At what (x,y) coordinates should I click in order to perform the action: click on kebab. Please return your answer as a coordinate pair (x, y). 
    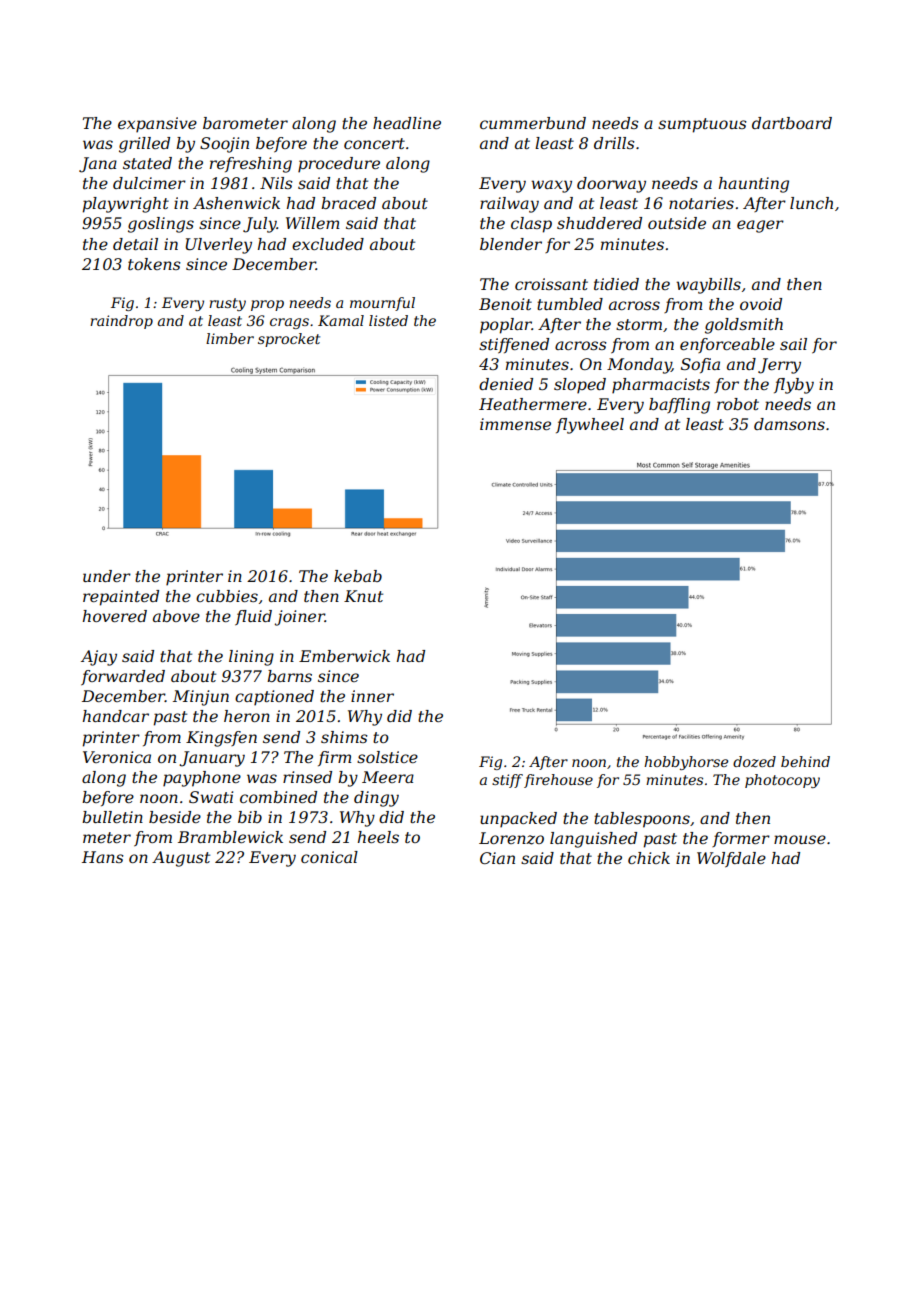
    Looking at the image, I should click on (358, 576).
